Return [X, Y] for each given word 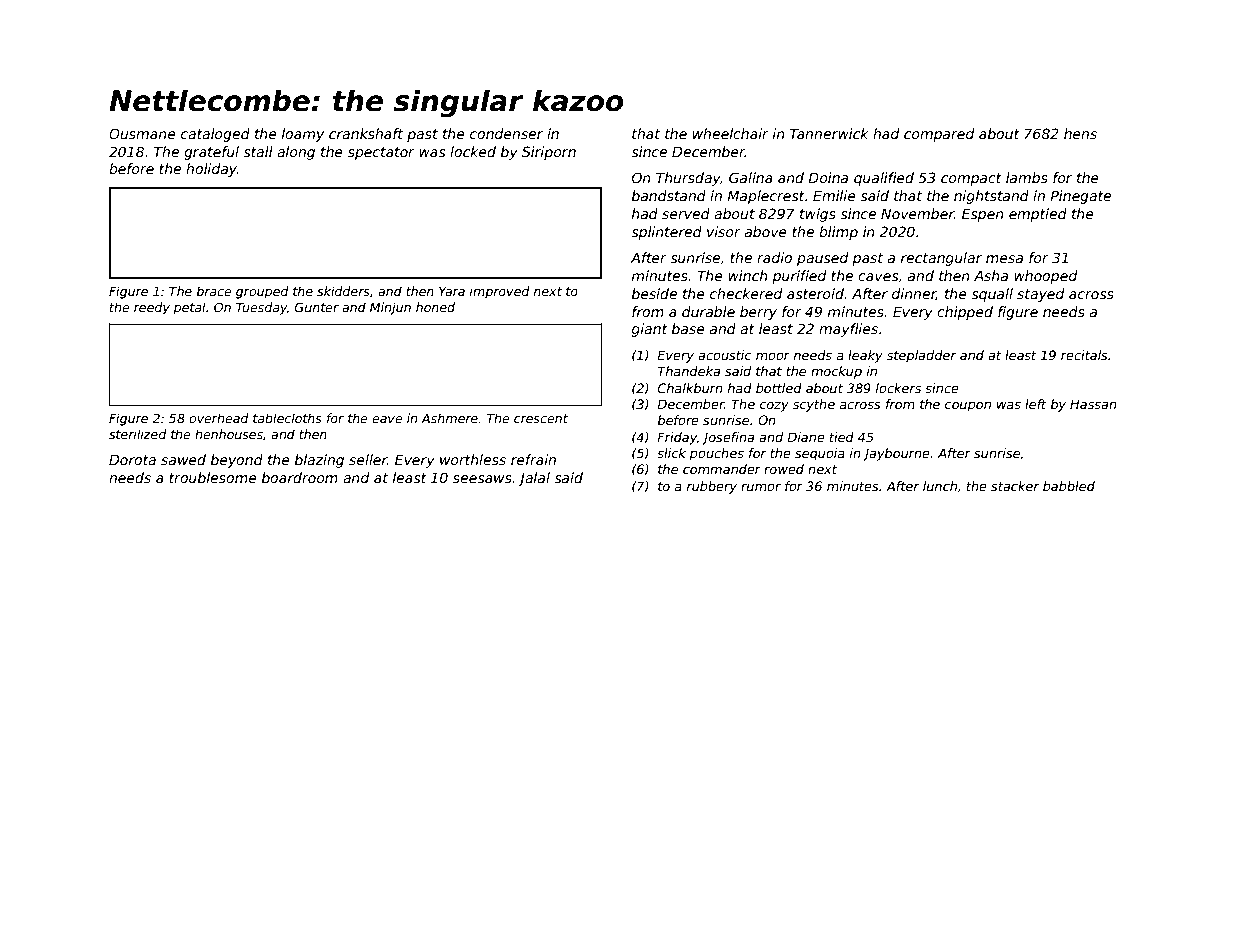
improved [500, 292]
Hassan [1093, 404]
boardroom [300, 477]
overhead [219, 418]
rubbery [712, 487]
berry [758, 313]
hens [1080, 133]
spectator [381, 153]
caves [878, 277]
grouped [262, 292]
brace [214, 291]
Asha [991, 275]
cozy [774, 407]
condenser [506, 133]
